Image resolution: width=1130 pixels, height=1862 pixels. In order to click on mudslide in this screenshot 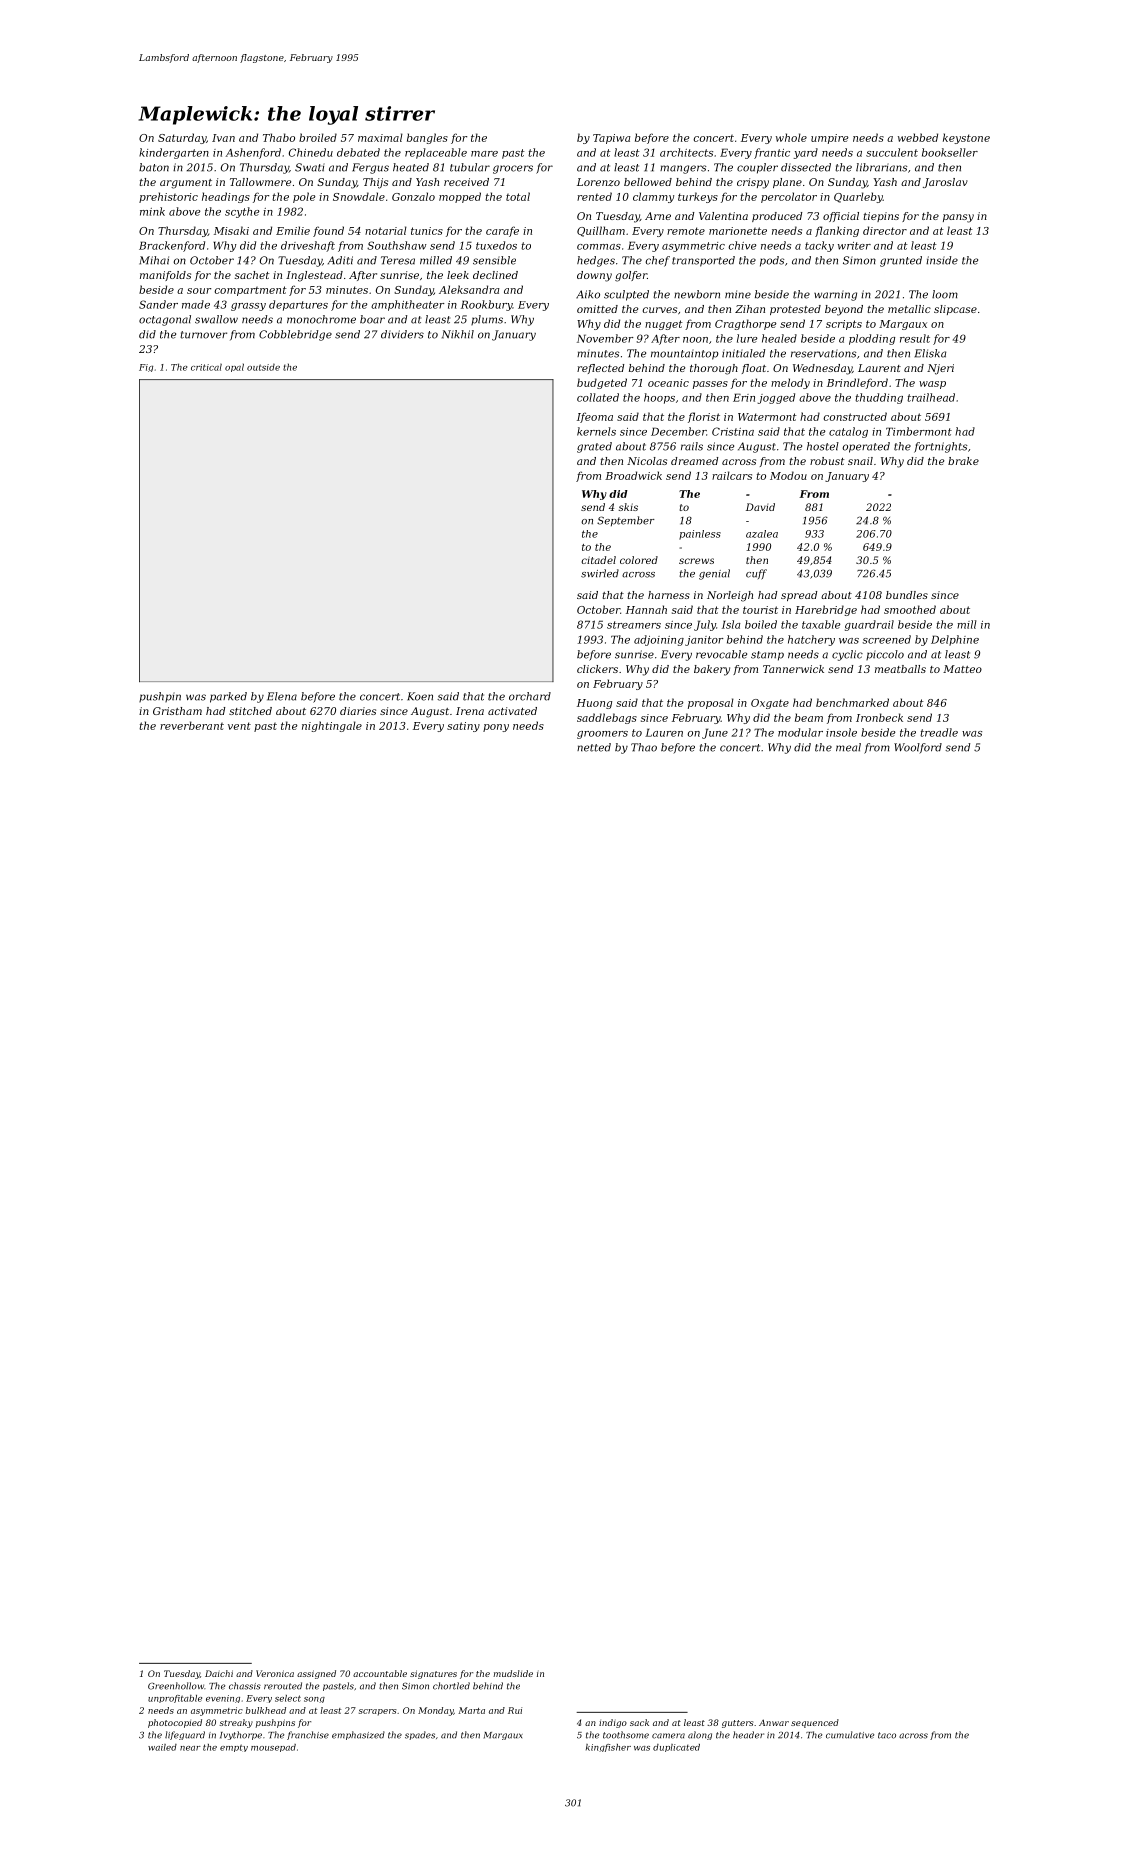, I will do `click(513, 1673)`.
